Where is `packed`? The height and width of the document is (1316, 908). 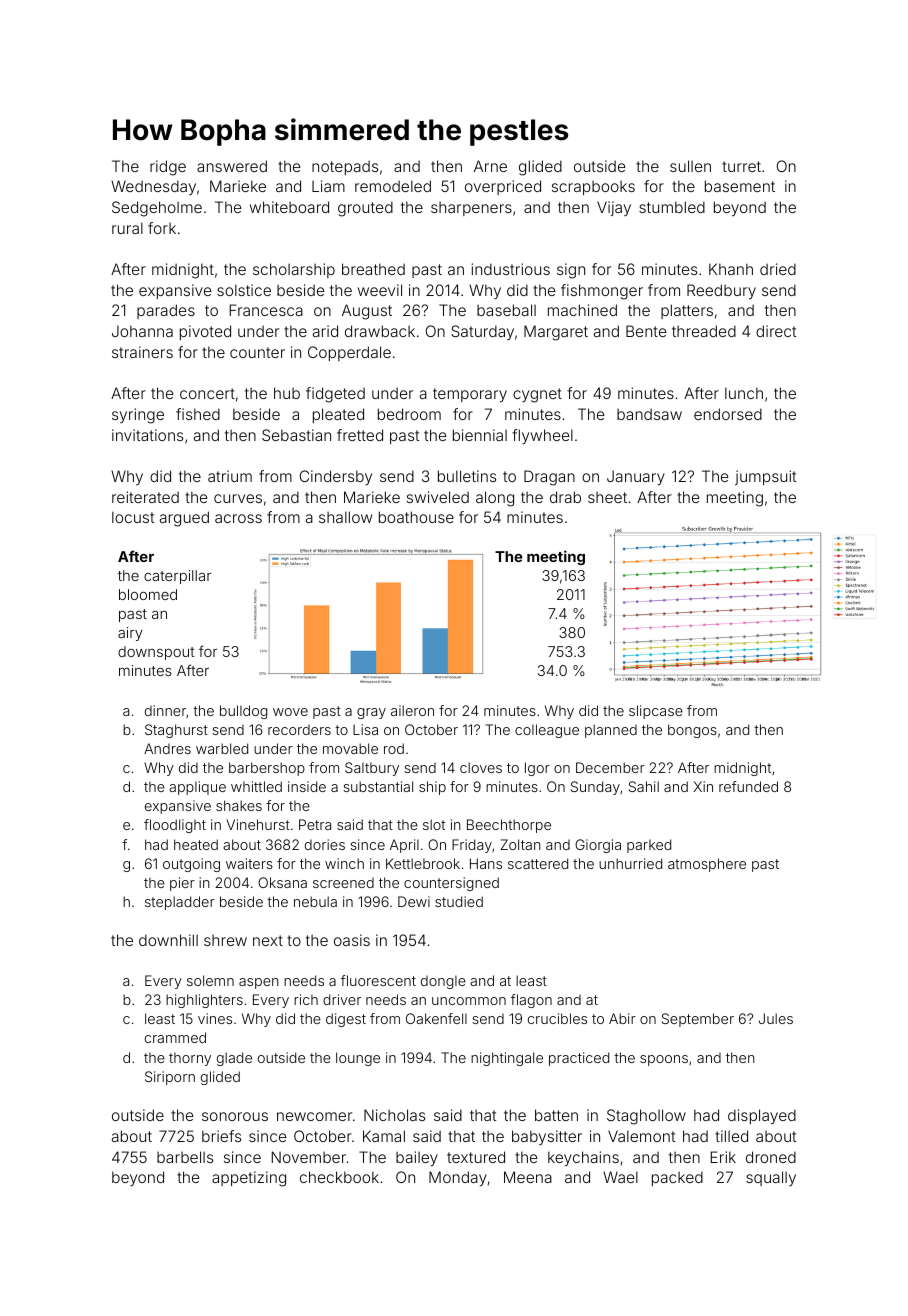 packed is located at coordinates (677, 1178).
